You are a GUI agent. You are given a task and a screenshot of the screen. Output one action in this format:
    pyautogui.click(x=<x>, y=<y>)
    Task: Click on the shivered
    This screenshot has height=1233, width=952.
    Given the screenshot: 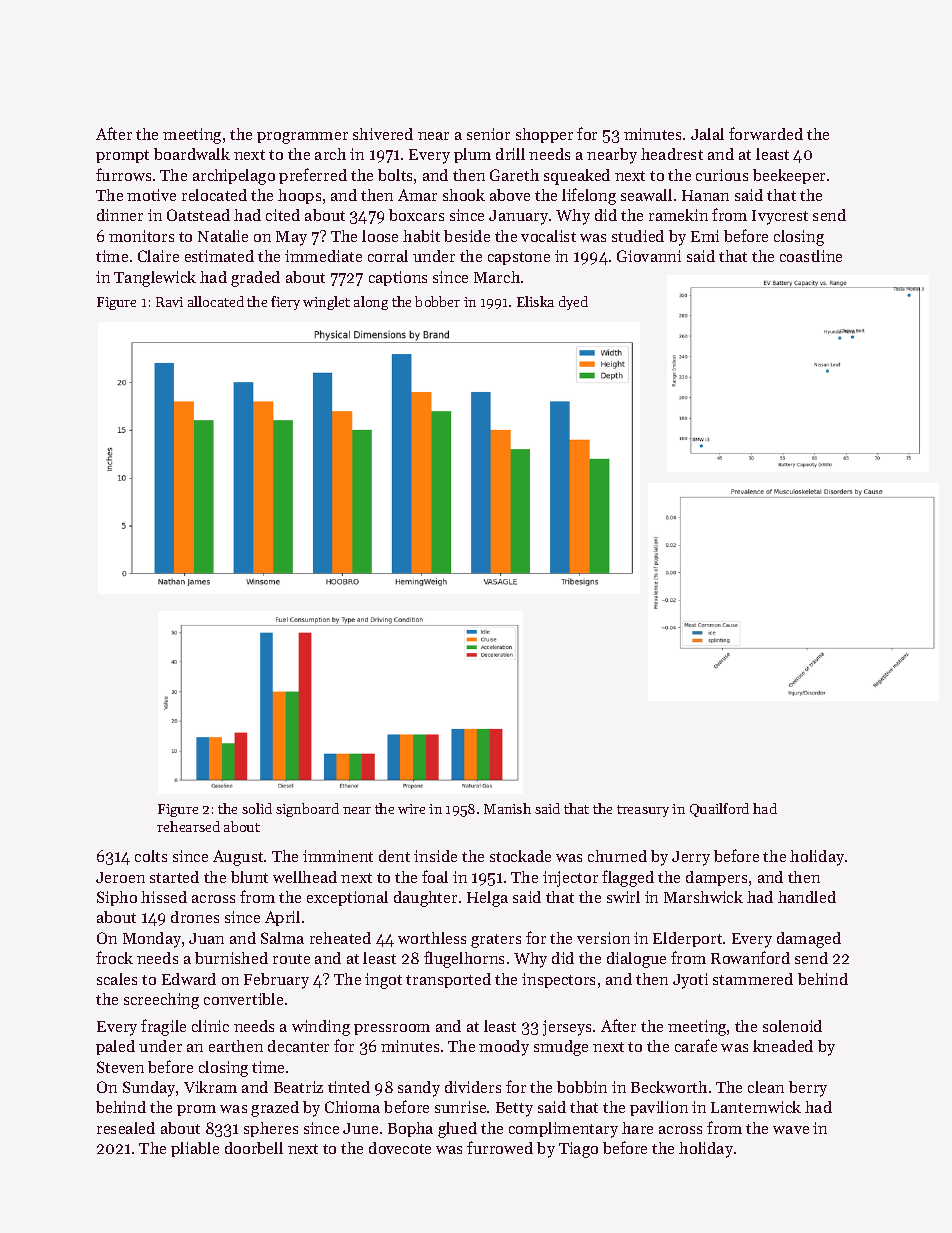 What is the action you would take?
    pyautogui.click(x=383, y=134)
